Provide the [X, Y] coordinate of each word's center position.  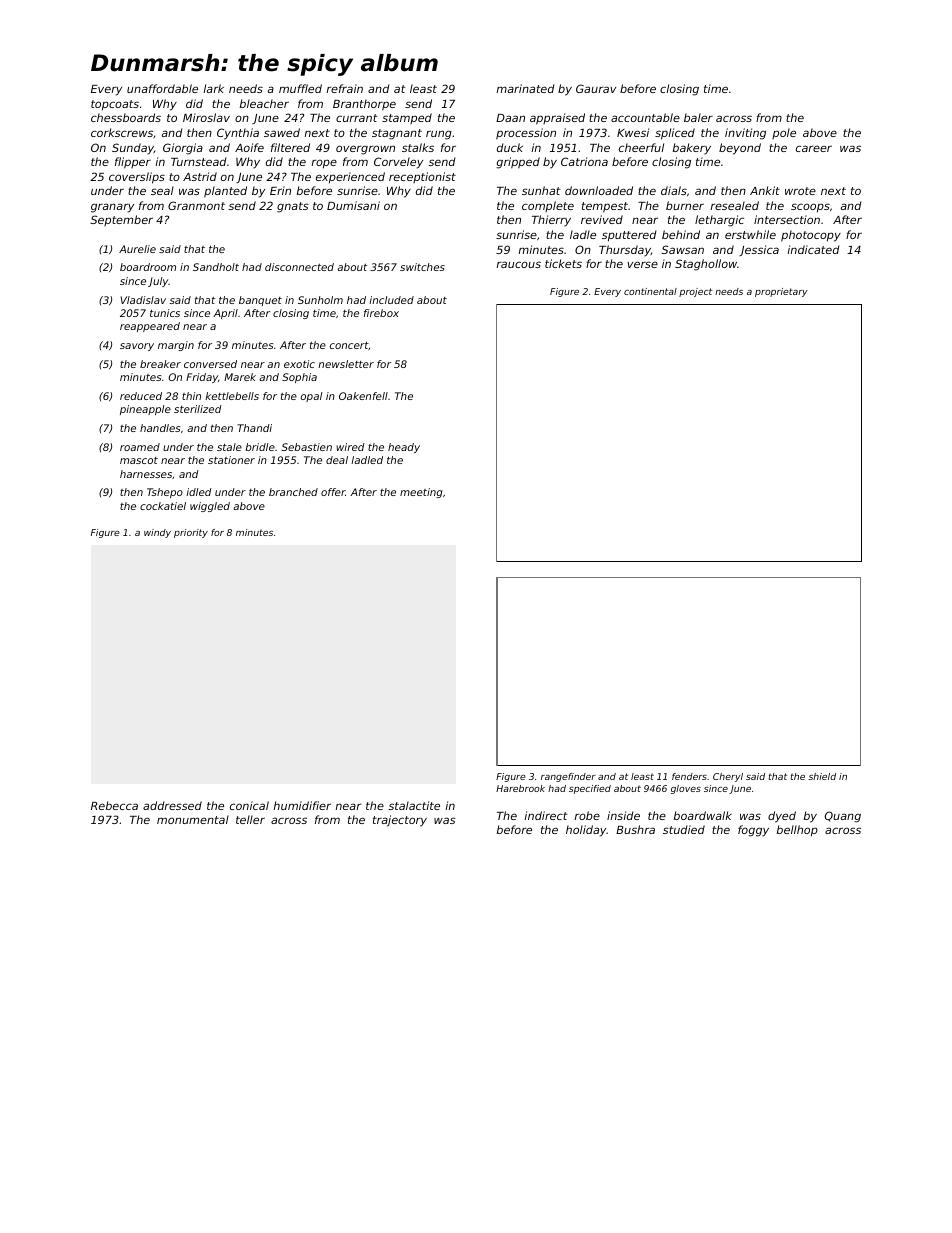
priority [191, 533]
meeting [421, 493]
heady [404, 448]
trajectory [400, 821]
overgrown [365, 150]
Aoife [249, 147]
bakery [692, 149]
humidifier [302, 805]
